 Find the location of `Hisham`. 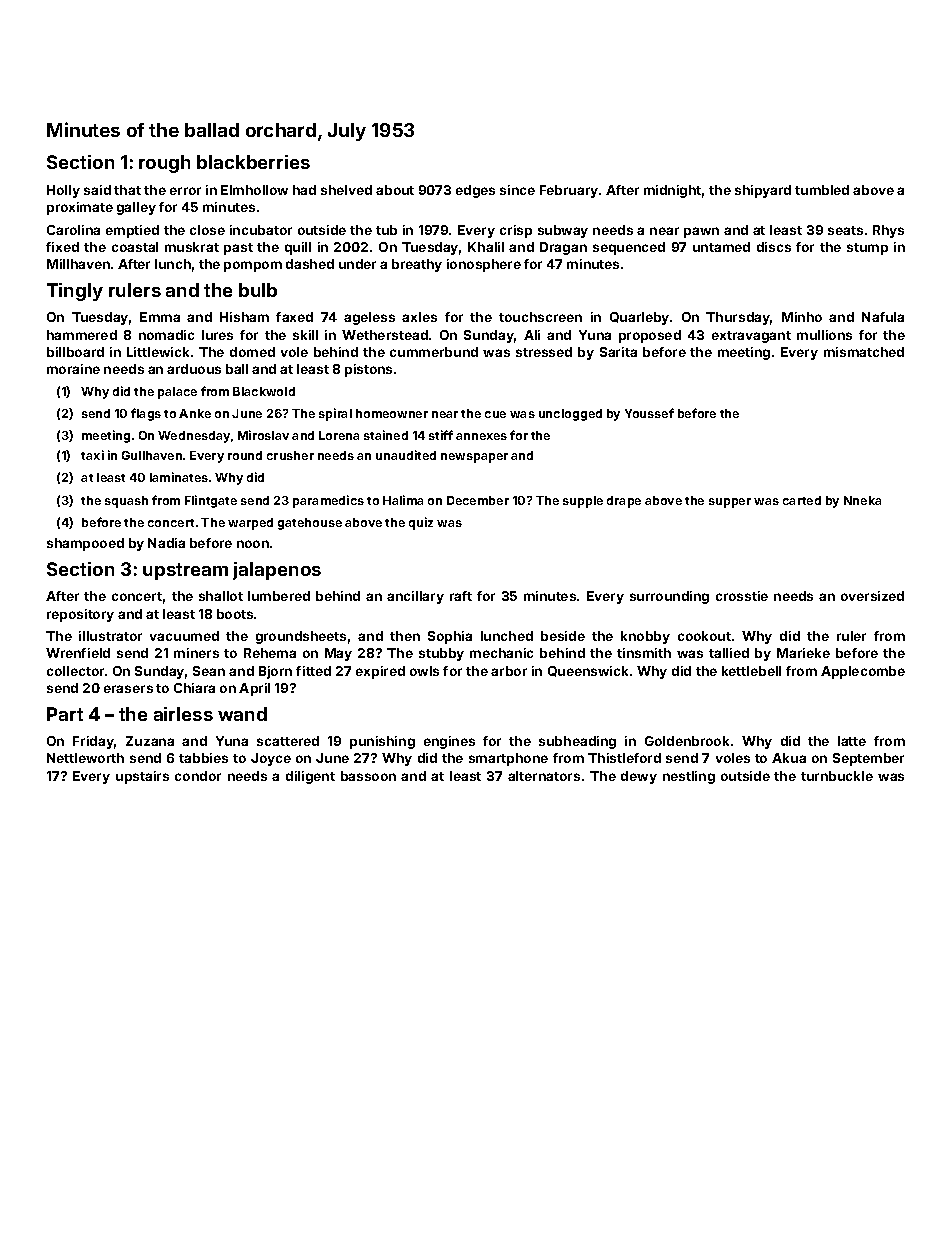

Hisham is located at coordinates (244, 317).
